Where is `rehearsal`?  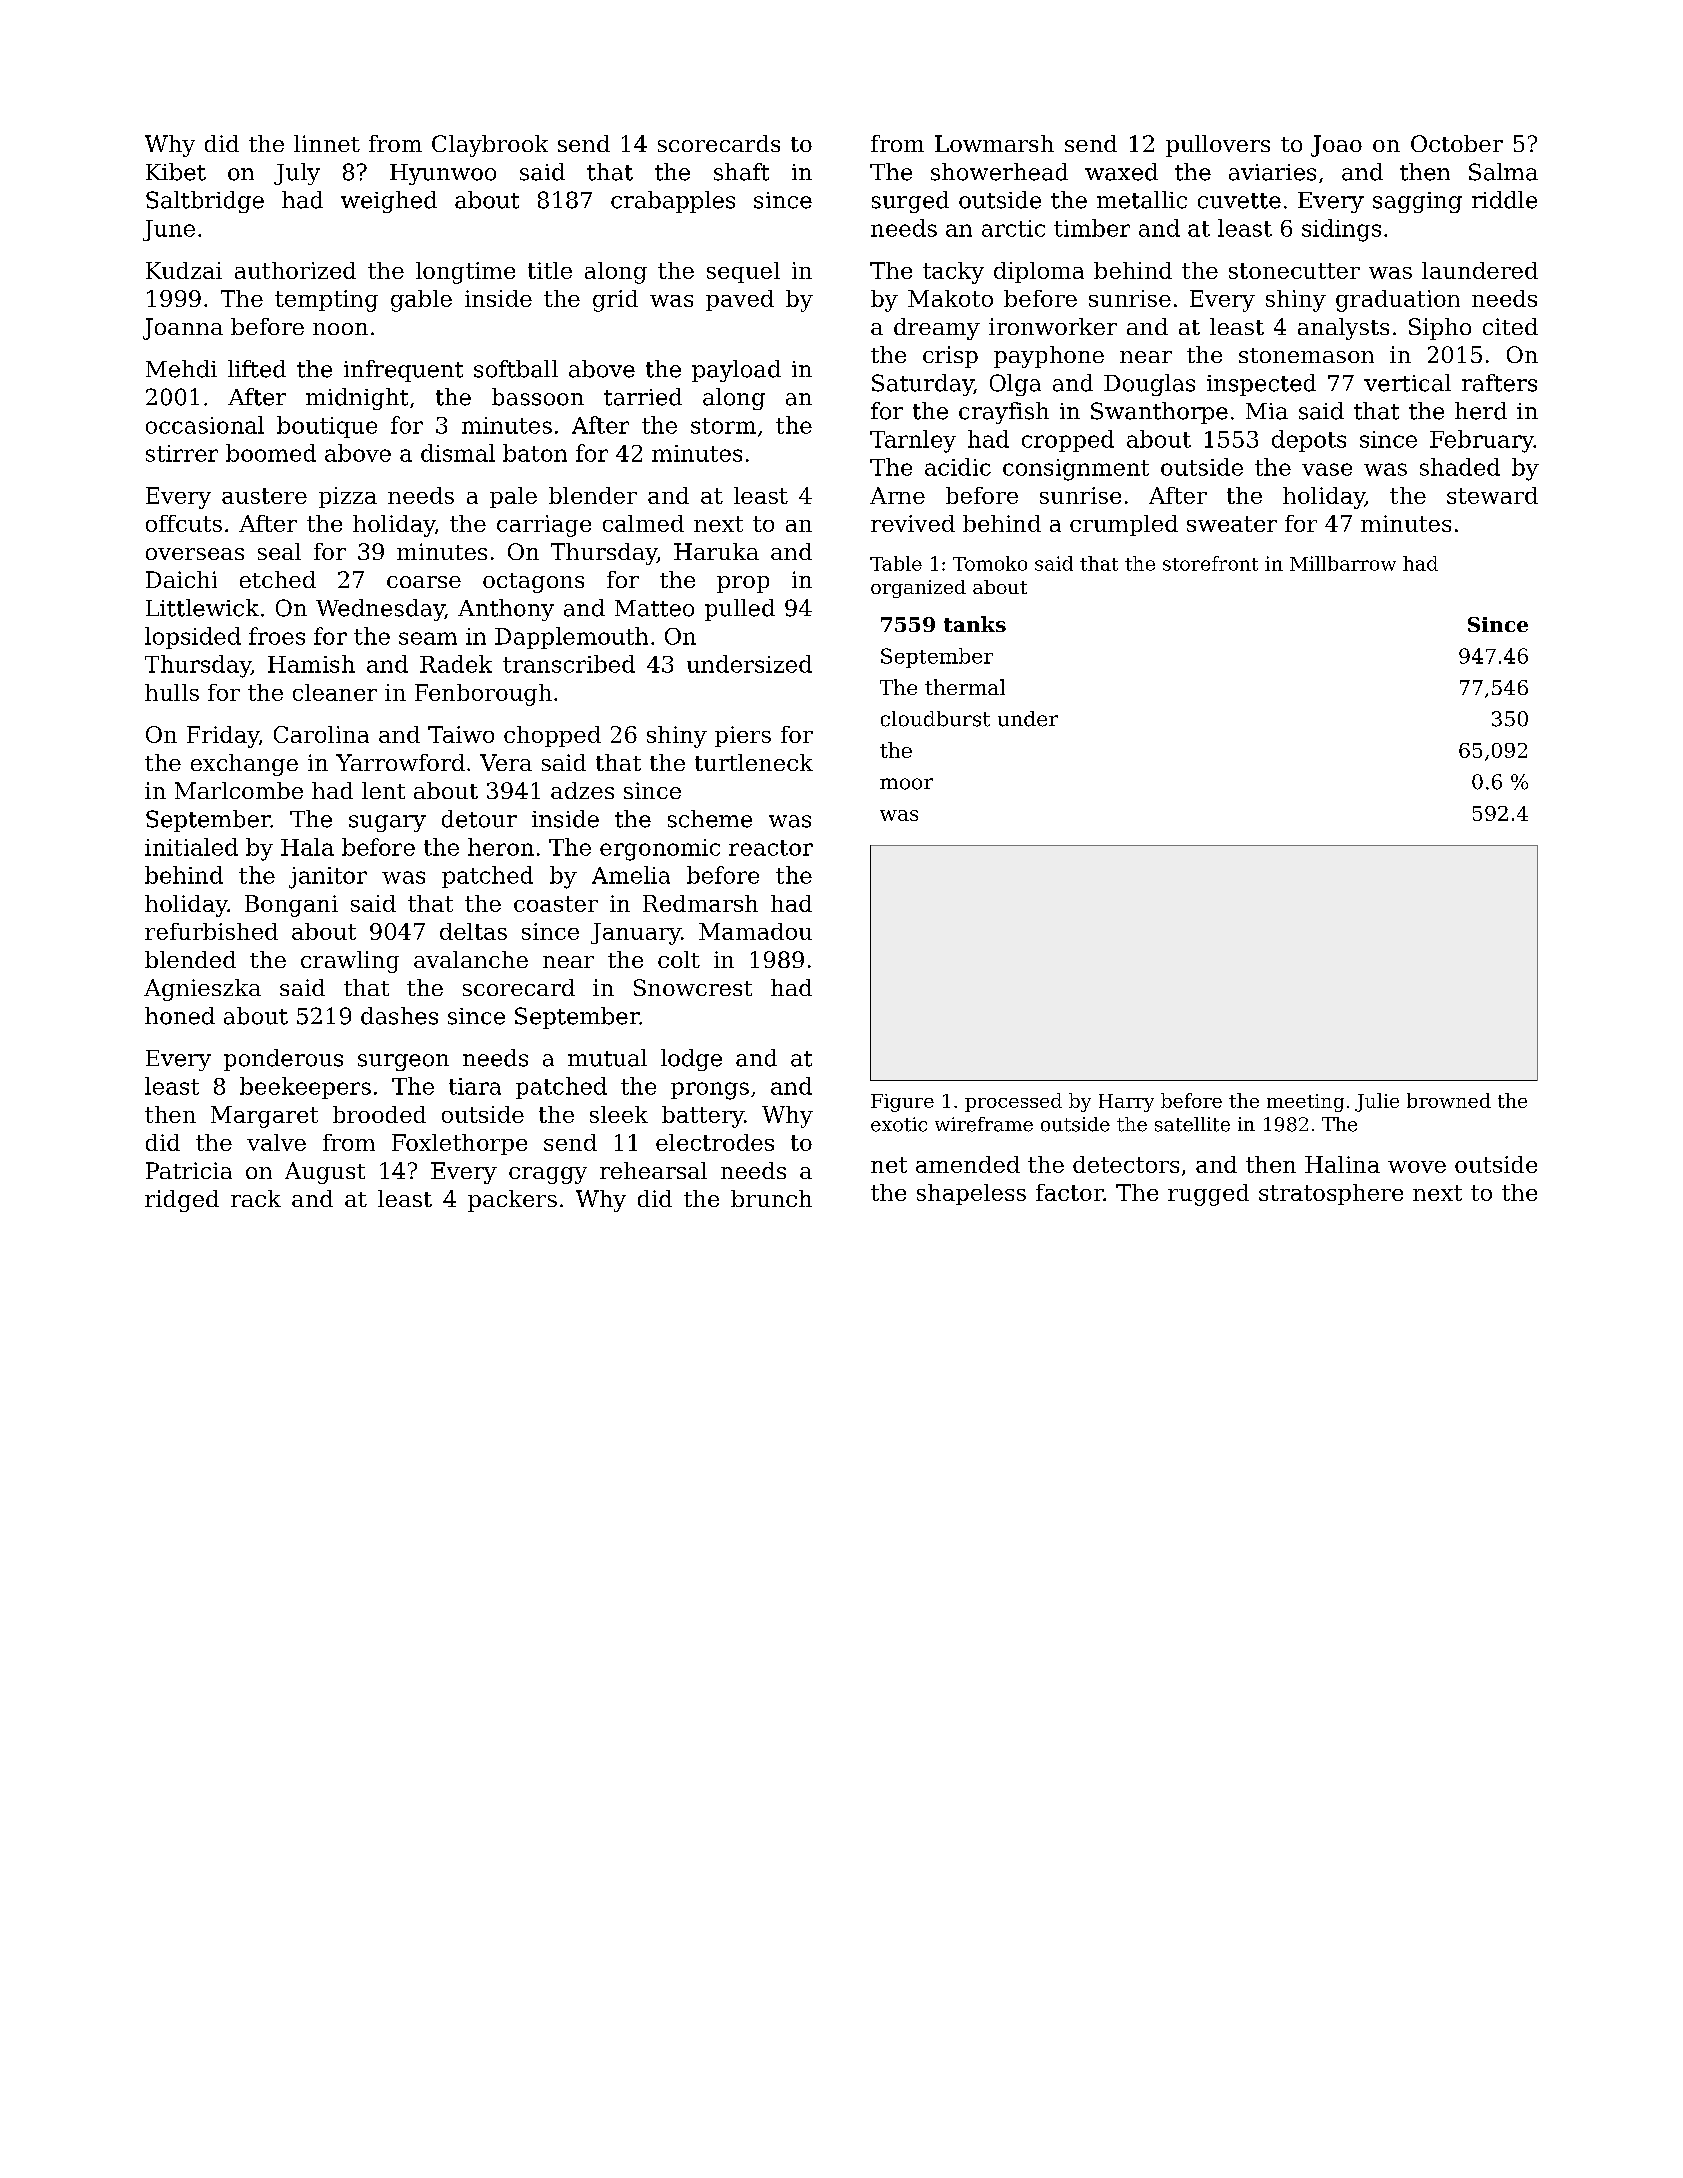
rehearsal is located at coordinates (653, 1170).
